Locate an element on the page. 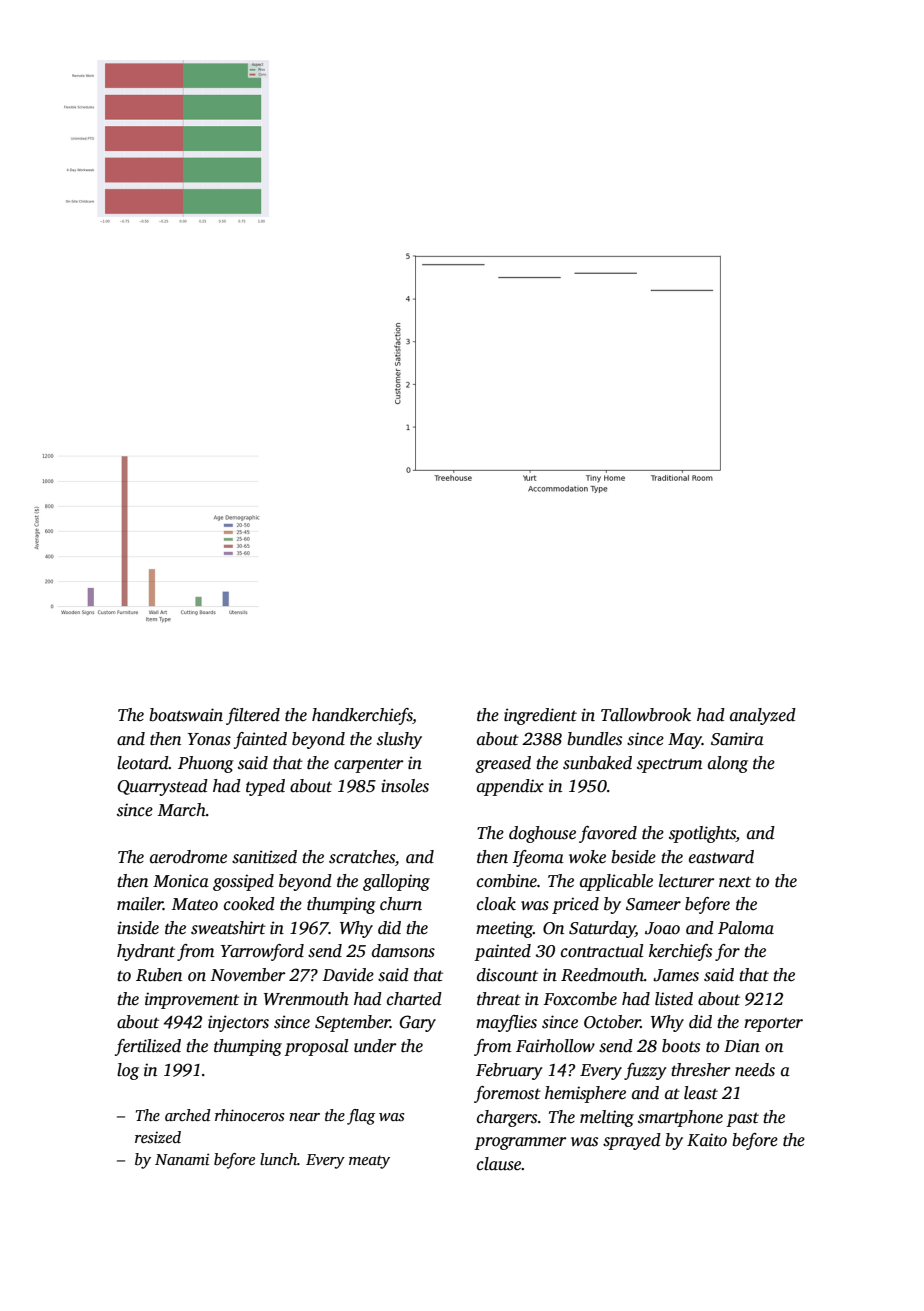  analyzed is located at coordinates (763, 716).
